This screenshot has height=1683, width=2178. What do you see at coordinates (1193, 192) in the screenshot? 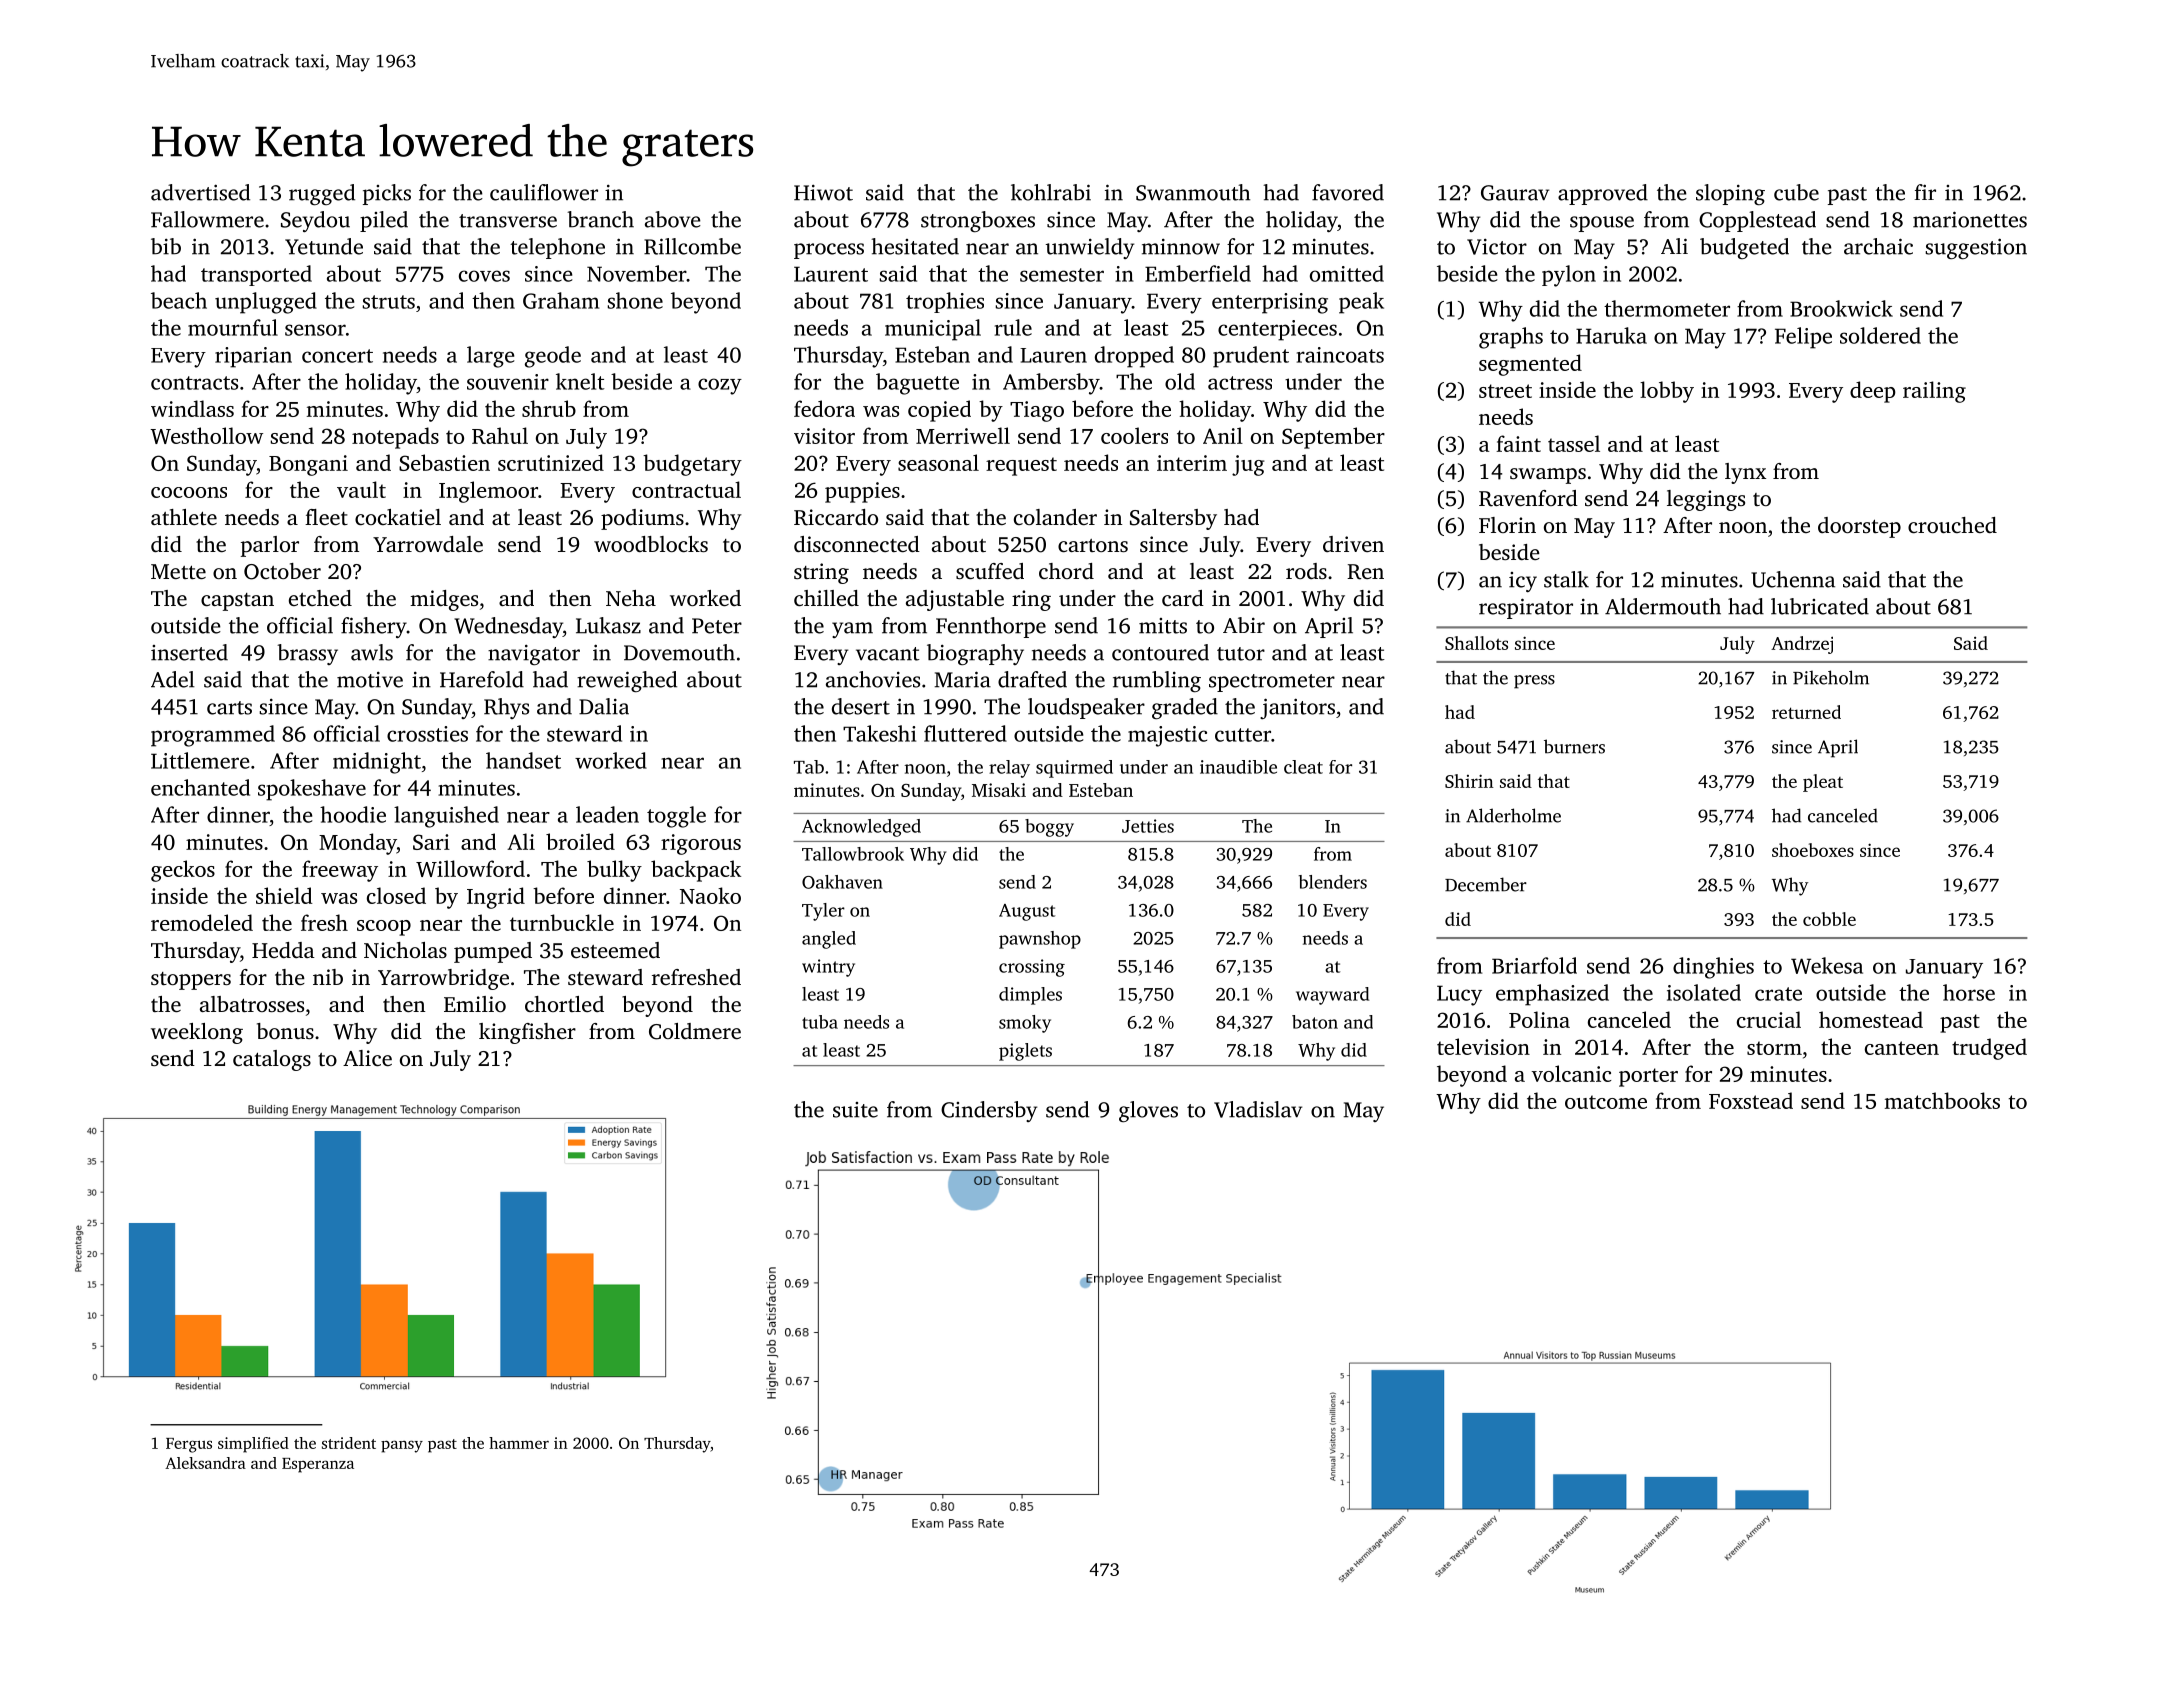
I see `Swanmouth` at bounding box center [1193, 192].
